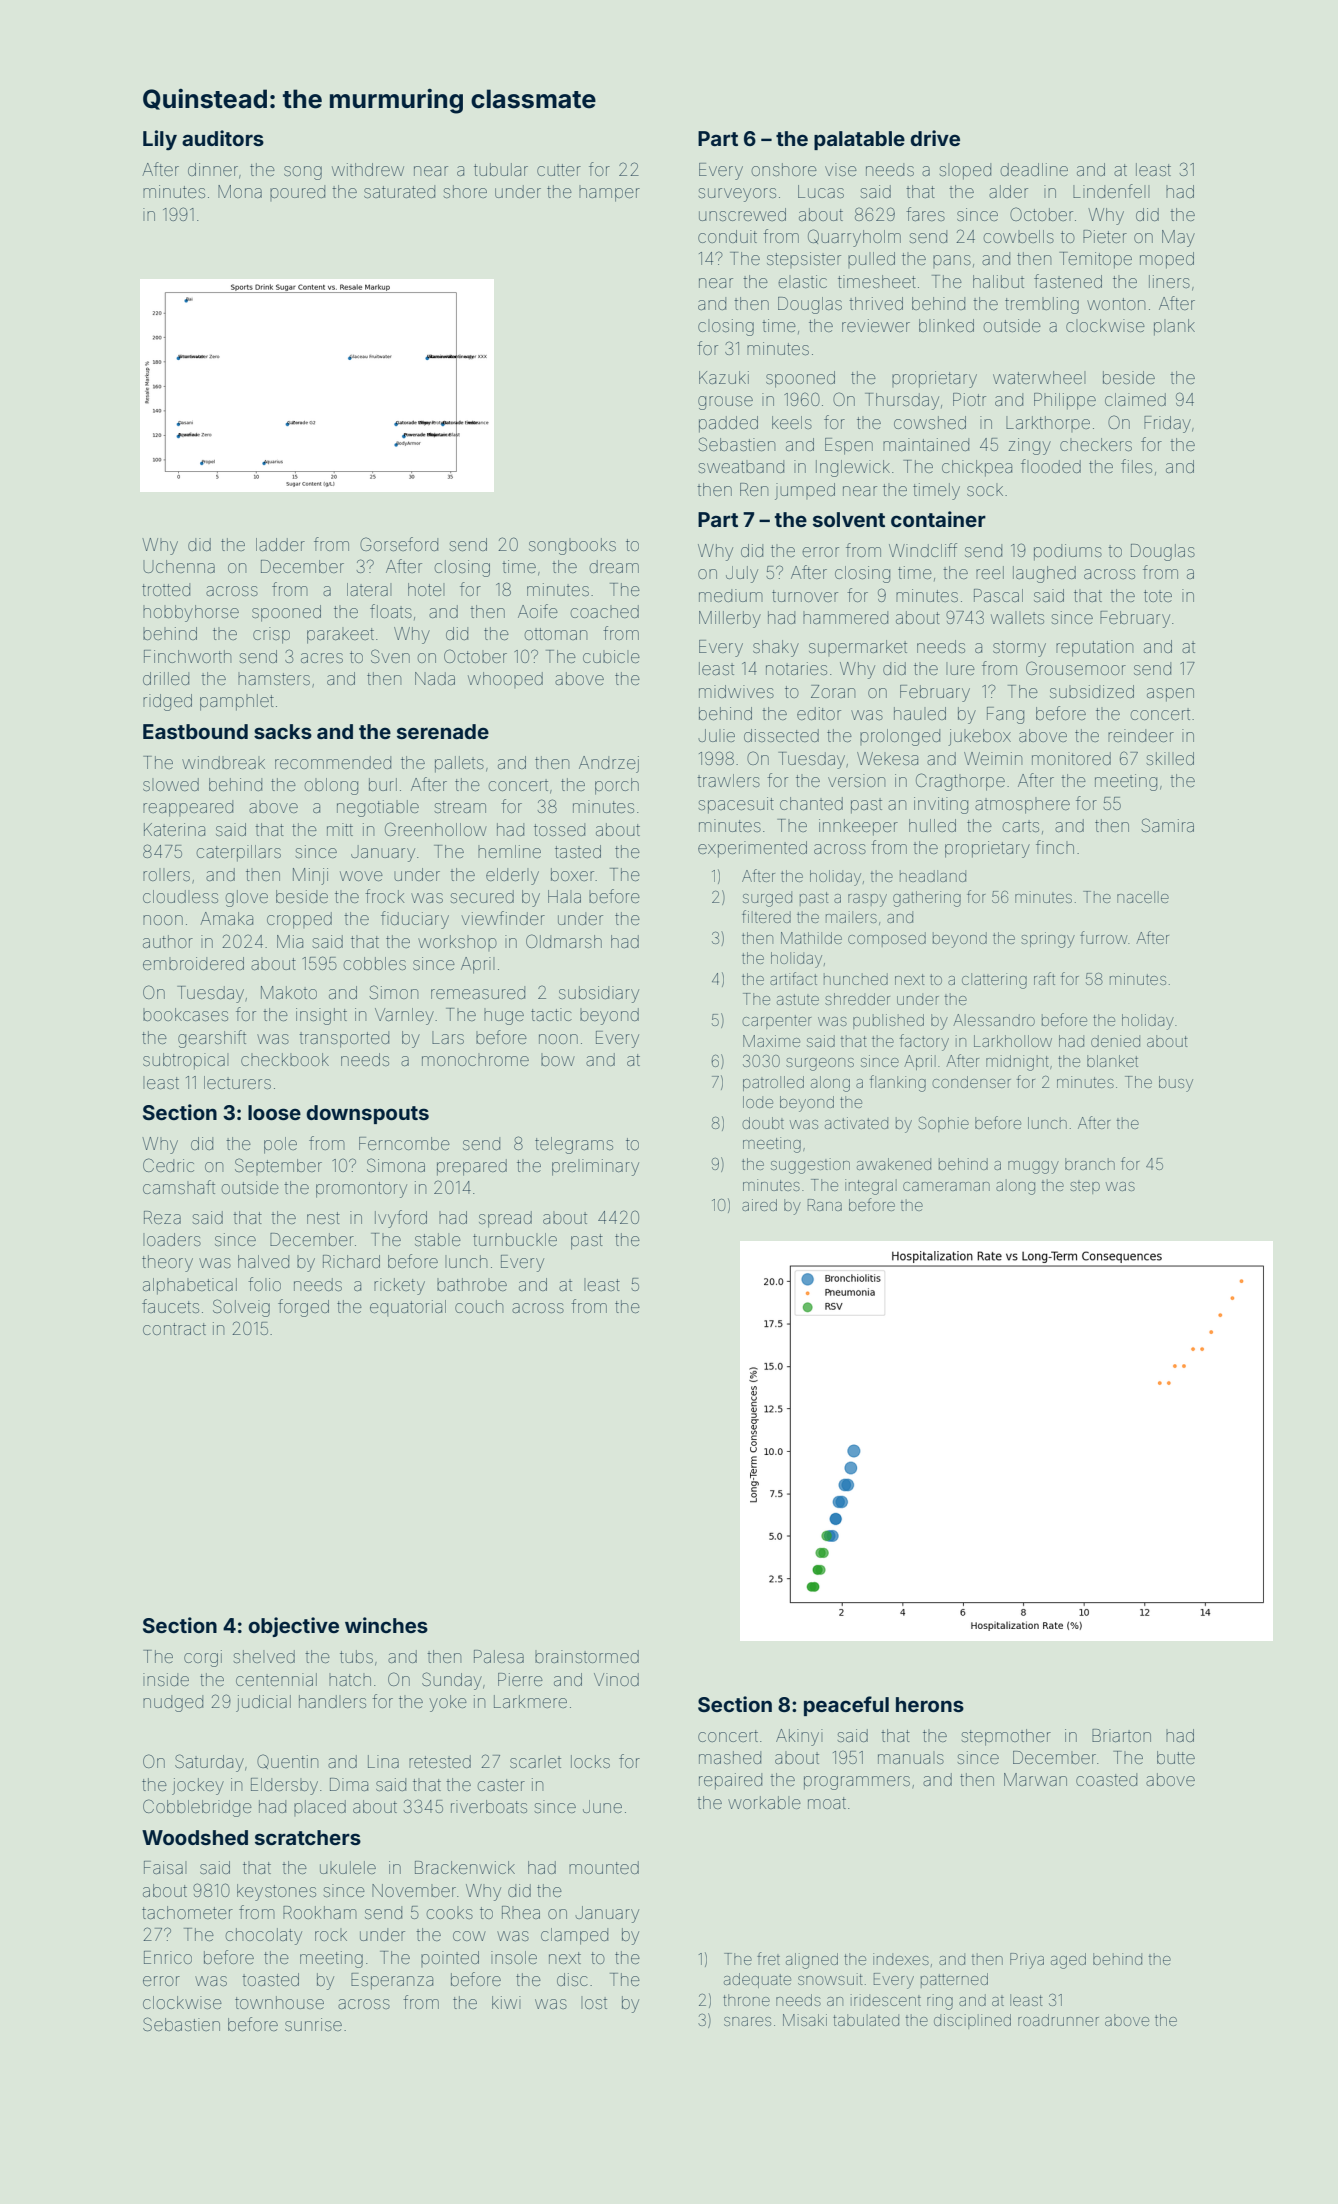 This screenshot has height=2204, width=1338. Describe the element at coordinates (1033, 1167) in the screenshot. I see `muggy` at that location.
